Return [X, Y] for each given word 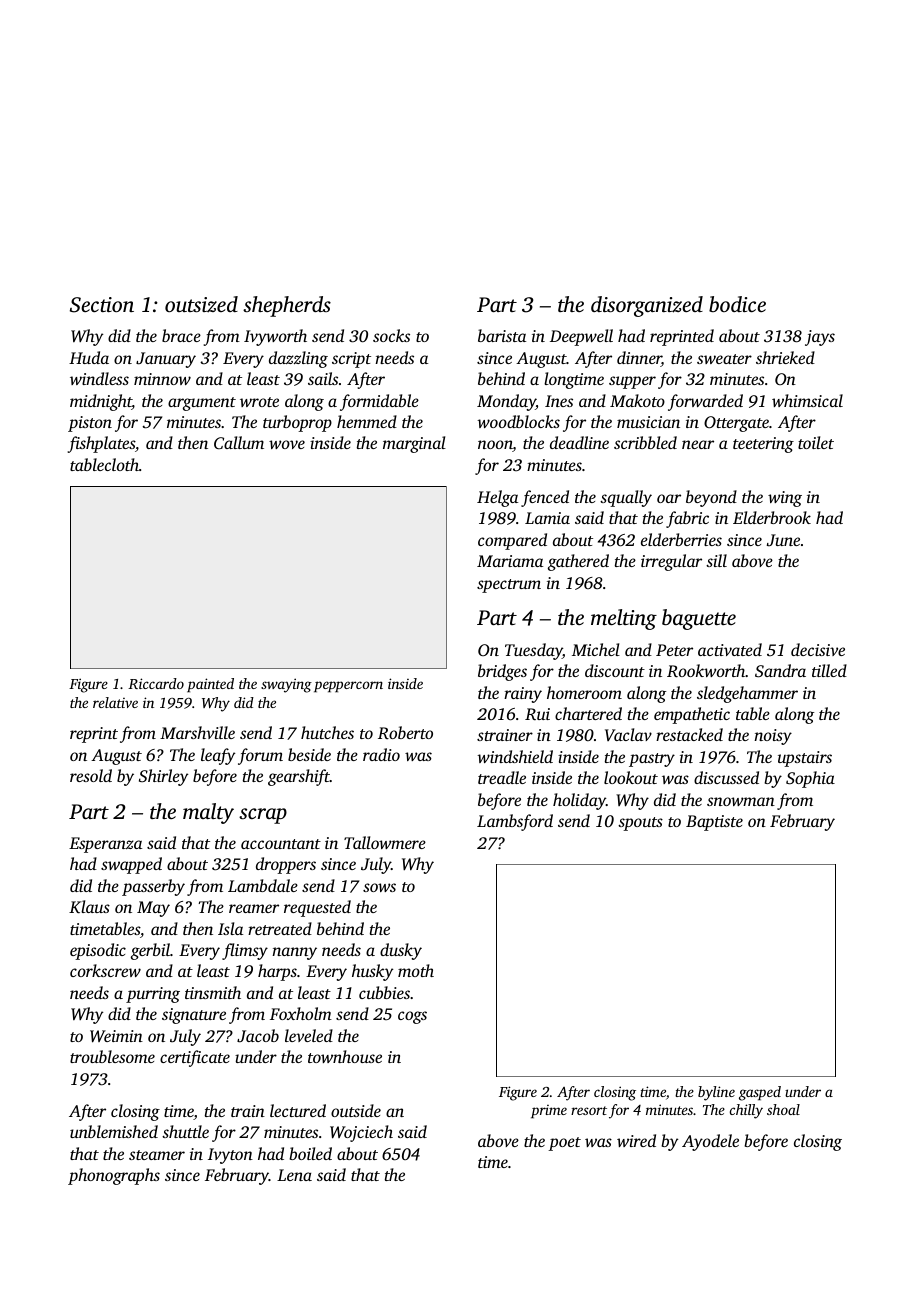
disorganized [647, 306]
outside [356, 1110]
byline [716, 1093]
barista [502, 335]
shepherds [287, 306]
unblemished [114, 1131]
